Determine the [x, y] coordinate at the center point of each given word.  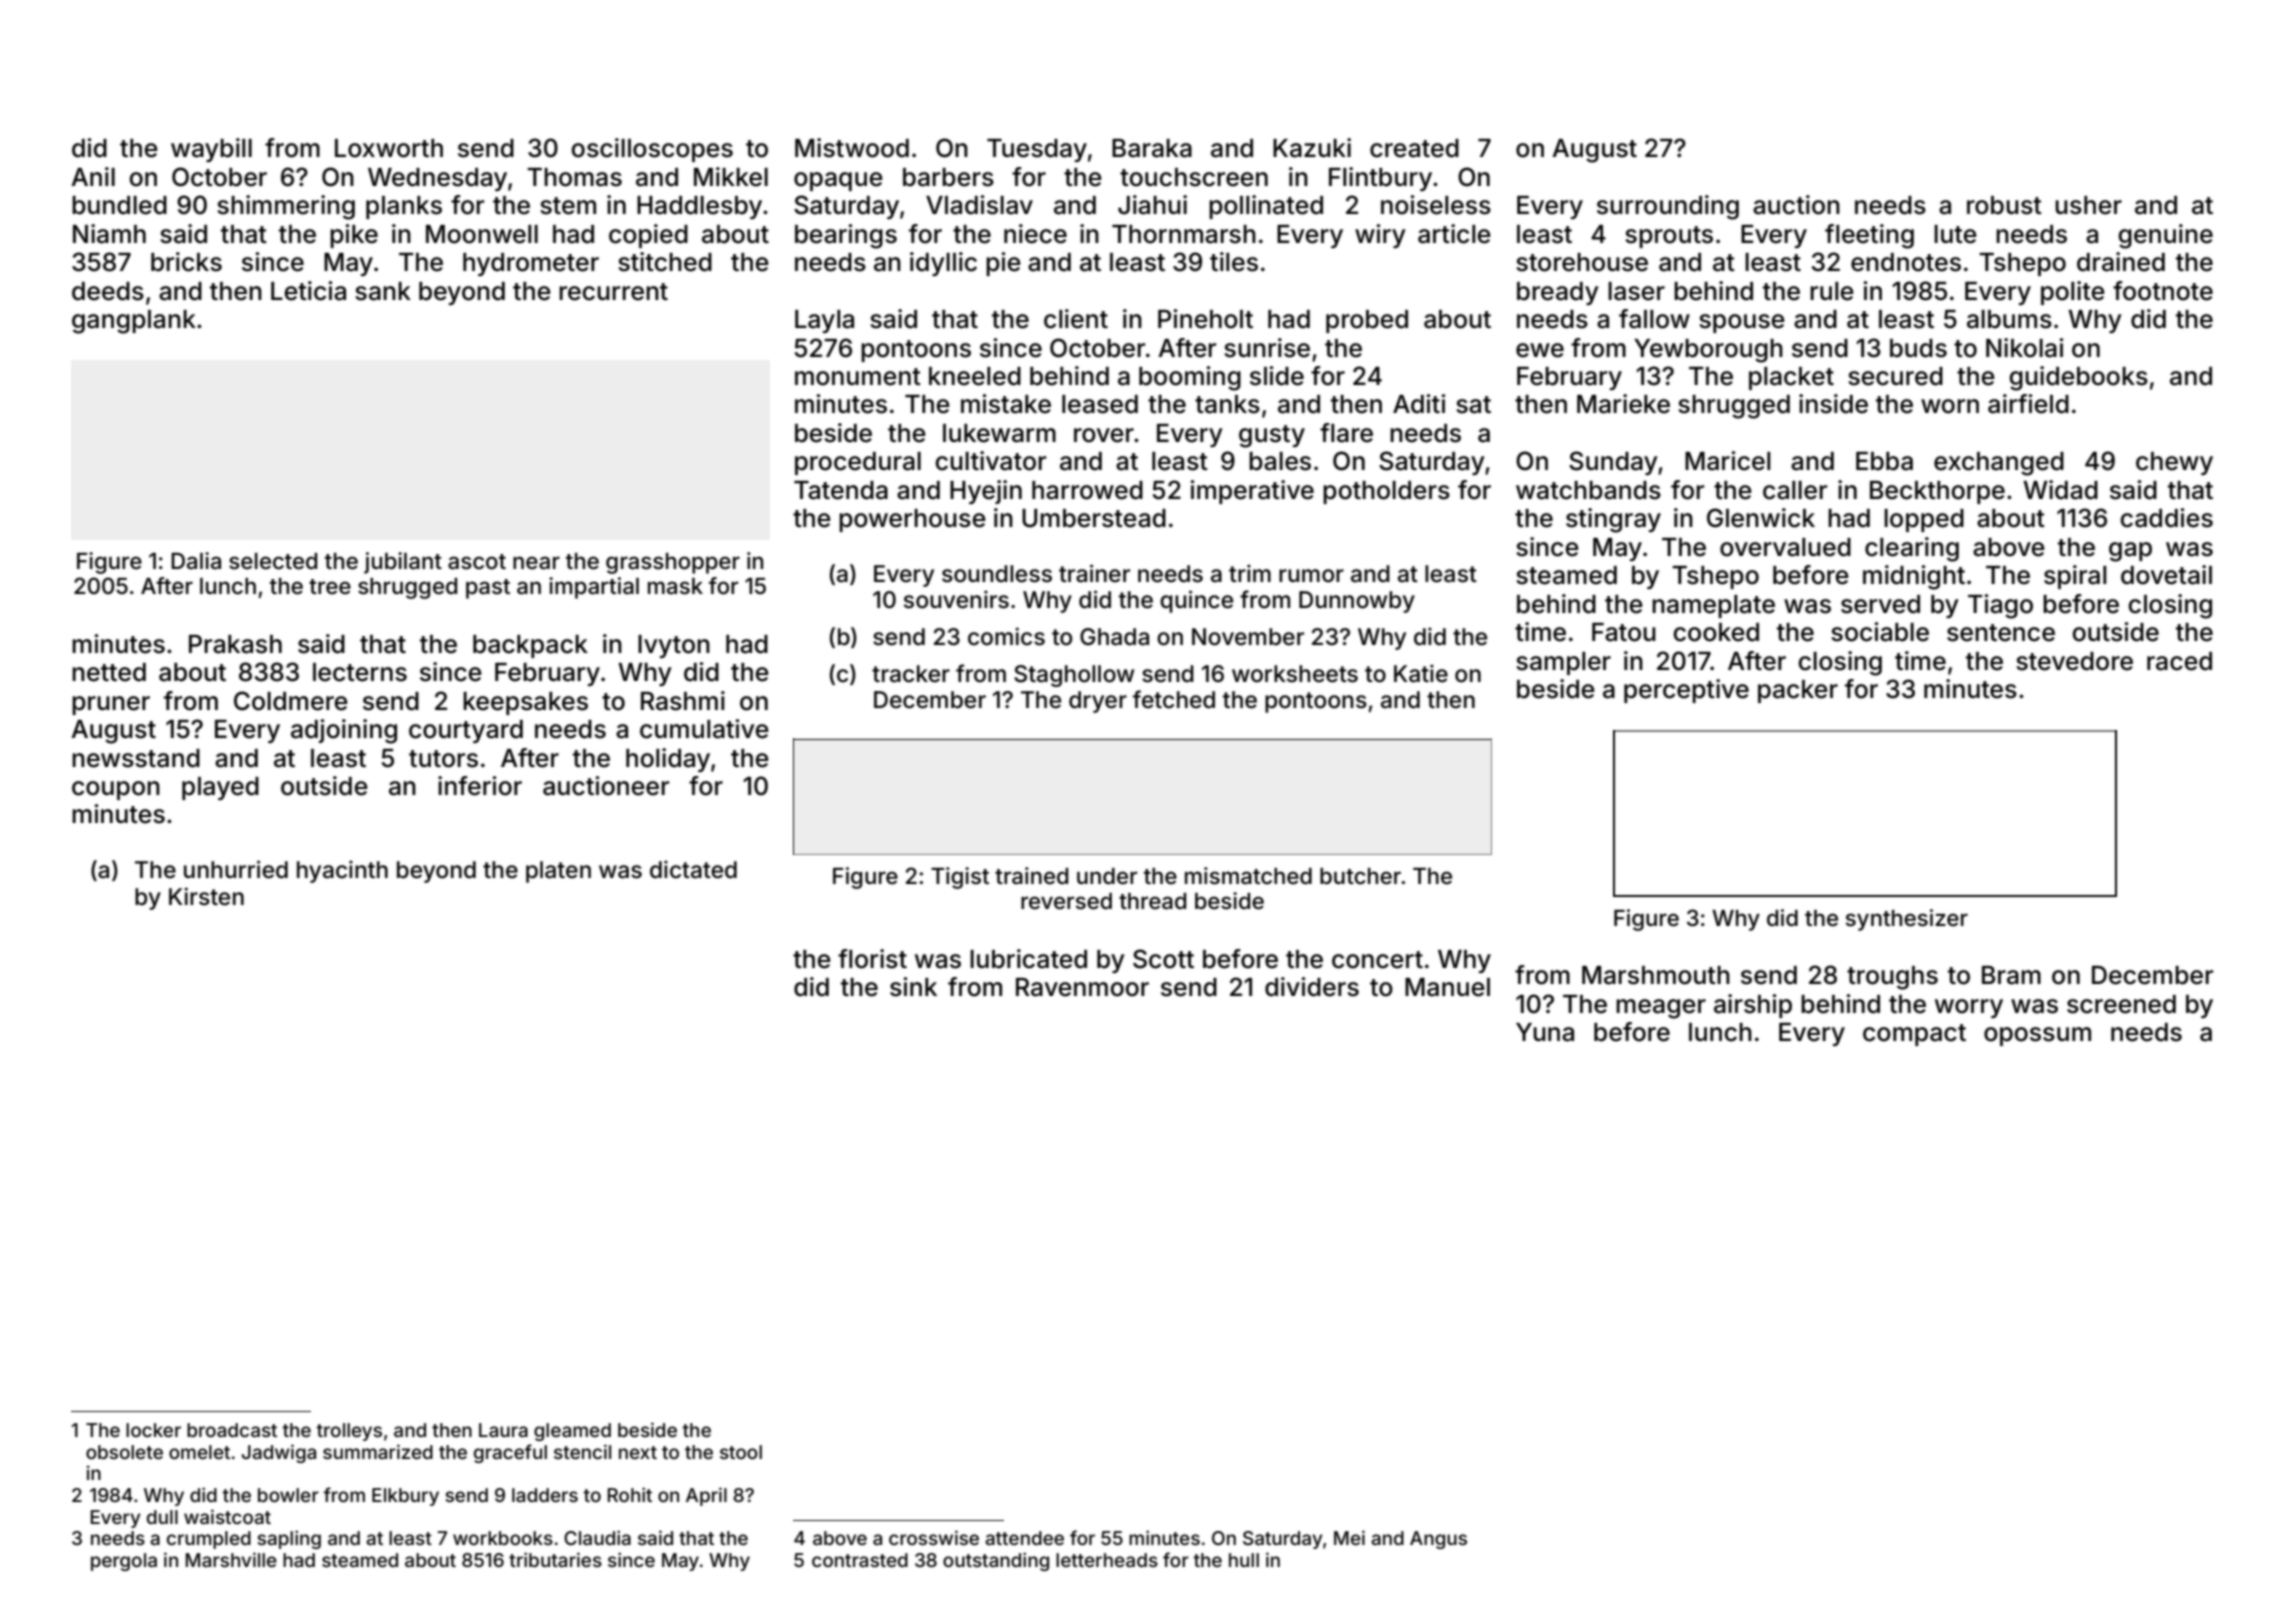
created [1414, 148]
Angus [1438, 1540]
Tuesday [1037, 150]
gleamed [572, 1432]
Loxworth [389, 148]
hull [1244, 1560]
